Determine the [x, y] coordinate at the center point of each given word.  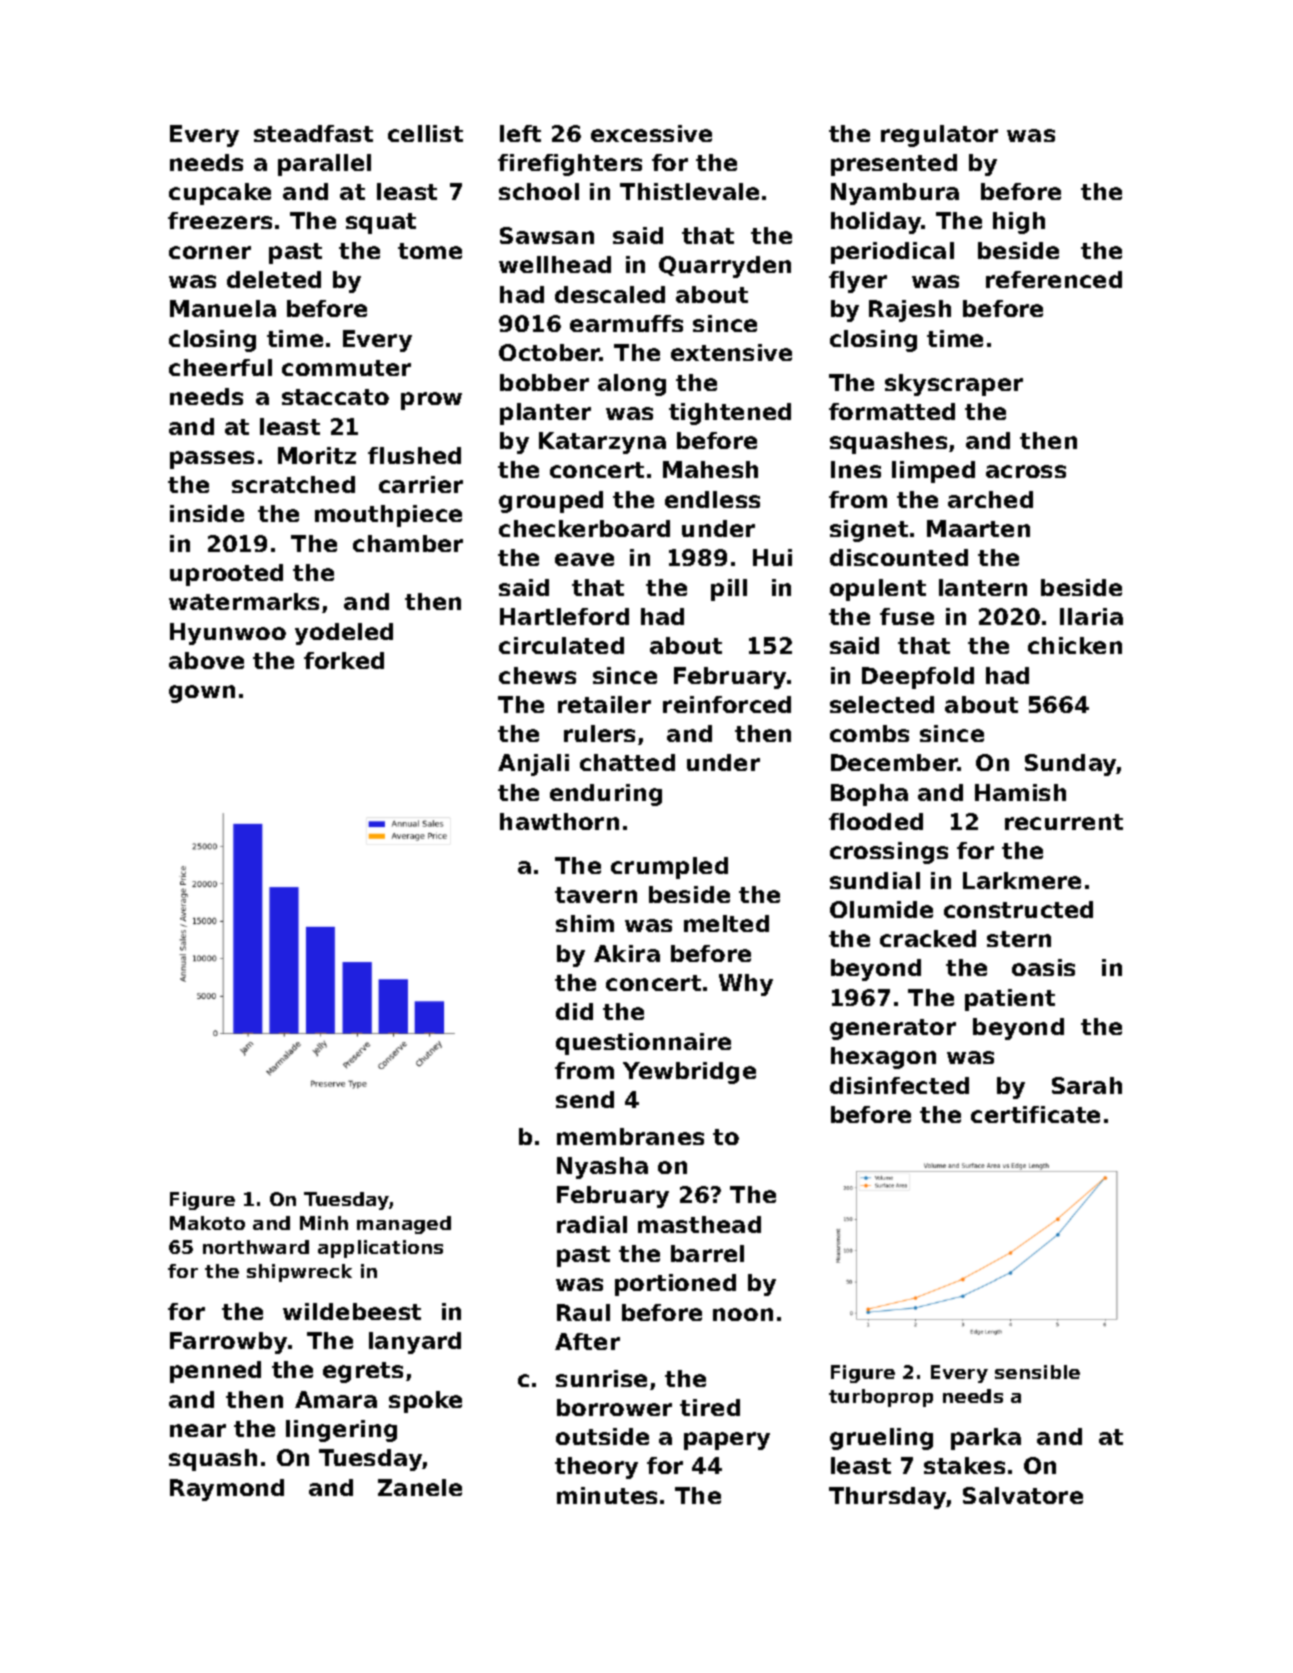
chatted [627, 762]
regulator [939, 136]
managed [404, 1225]
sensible [1037, 1372]
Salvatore [1023, 1495]
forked [344, 660]
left [520, 133]
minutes [607, 1495]
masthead [699, 1224]
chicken [1075, 645]
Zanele [420, 1487]
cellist [425, 133]
